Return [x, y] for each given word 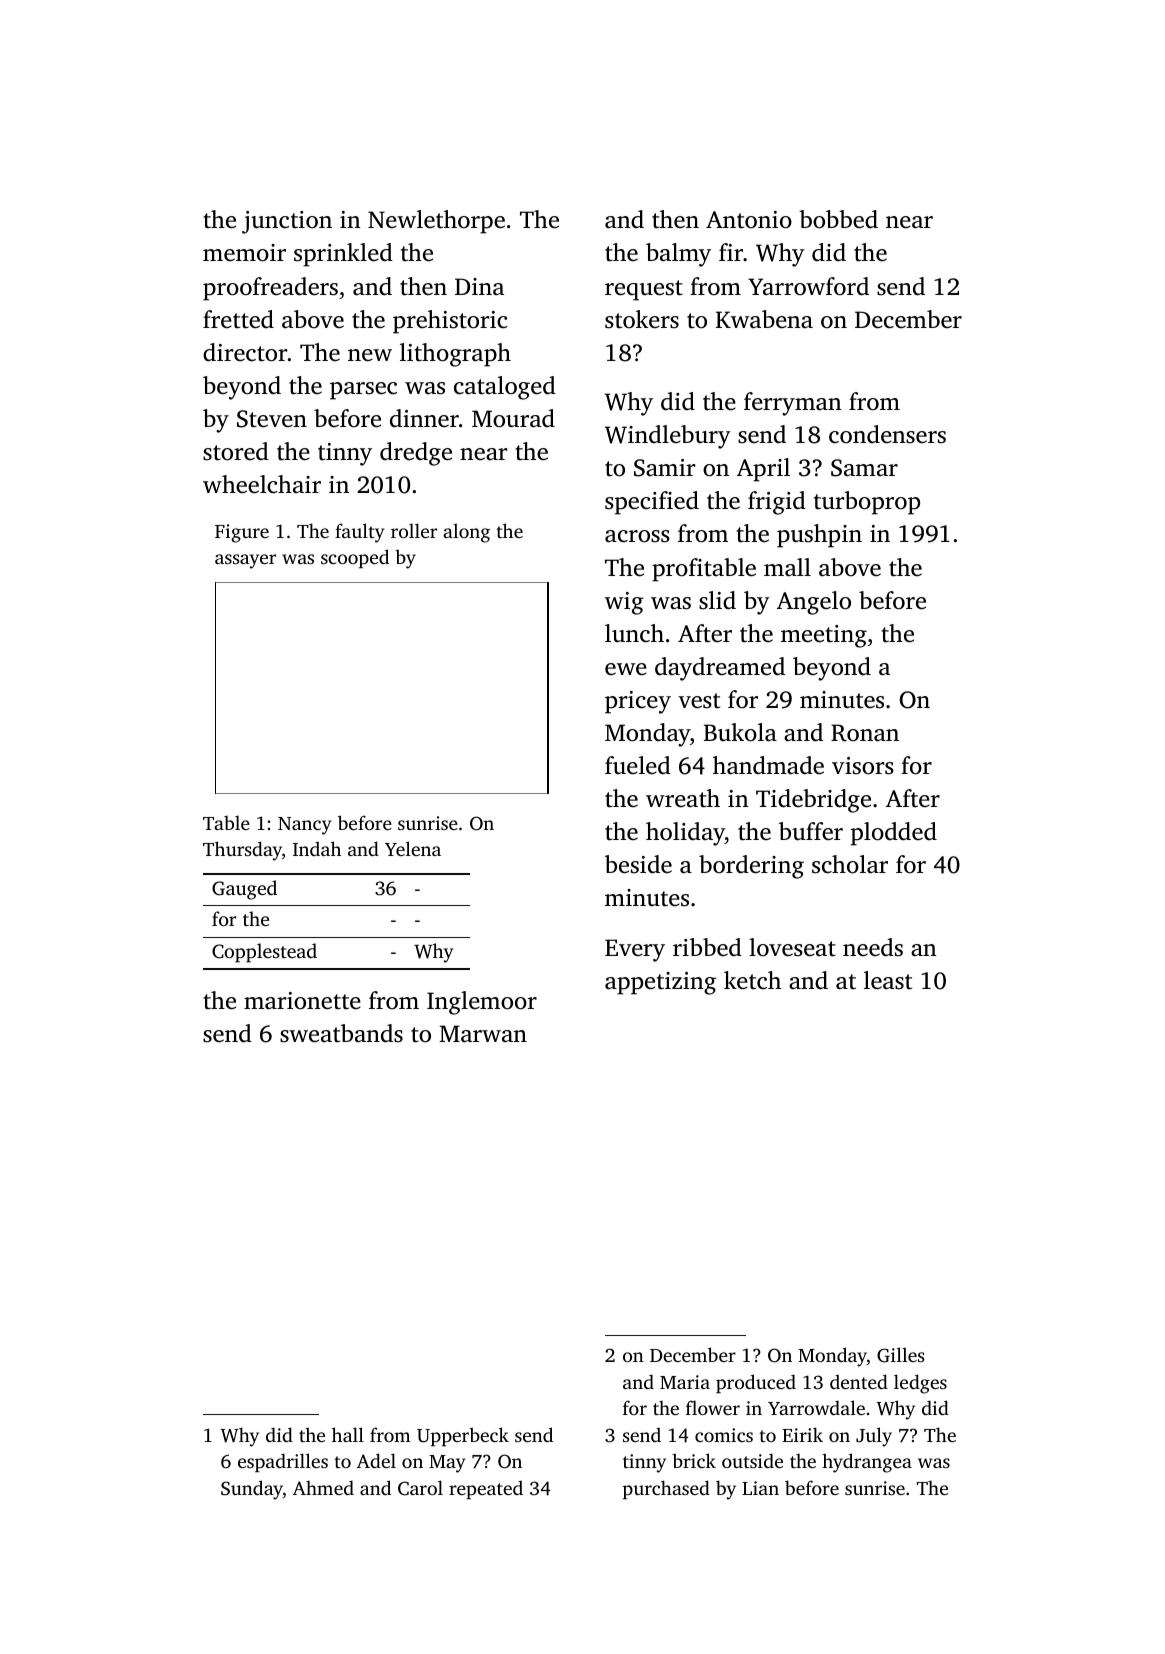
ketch [752, 980]
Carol [420, 1488]
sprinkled [343, 255]
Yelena [413, 848]
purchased [666, 1489]
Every [635, 950]
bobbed [838, 219]
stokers [642, 319]
